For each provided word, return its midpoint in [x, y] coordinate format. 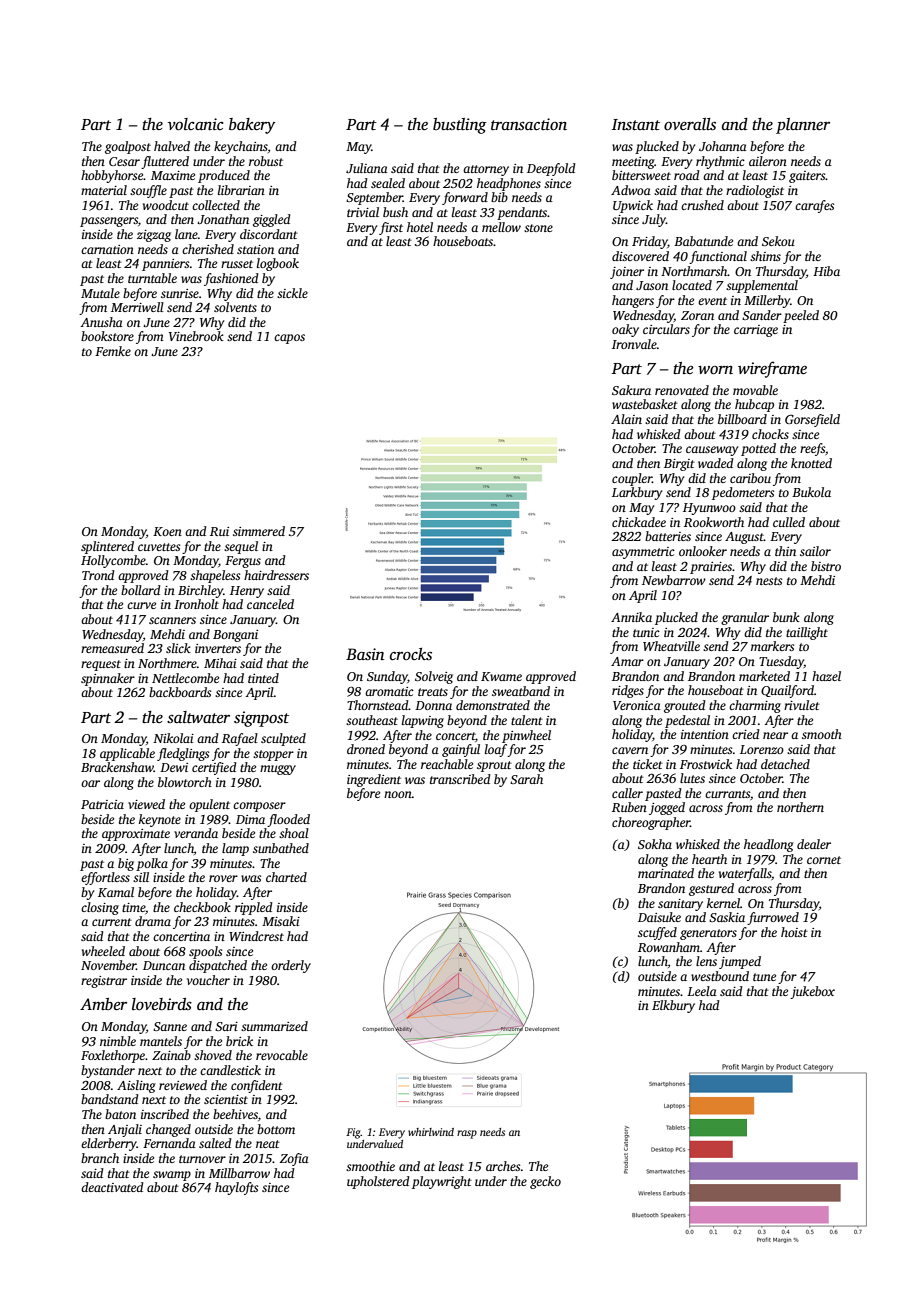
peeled [801, 316]
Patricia [102, 804]
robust [266, 161]
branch [100, 1158]
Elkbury [673, 1006]
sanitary [680, 905]
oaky [625, 330]
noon [398, 794]
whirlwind [431, 1132]
